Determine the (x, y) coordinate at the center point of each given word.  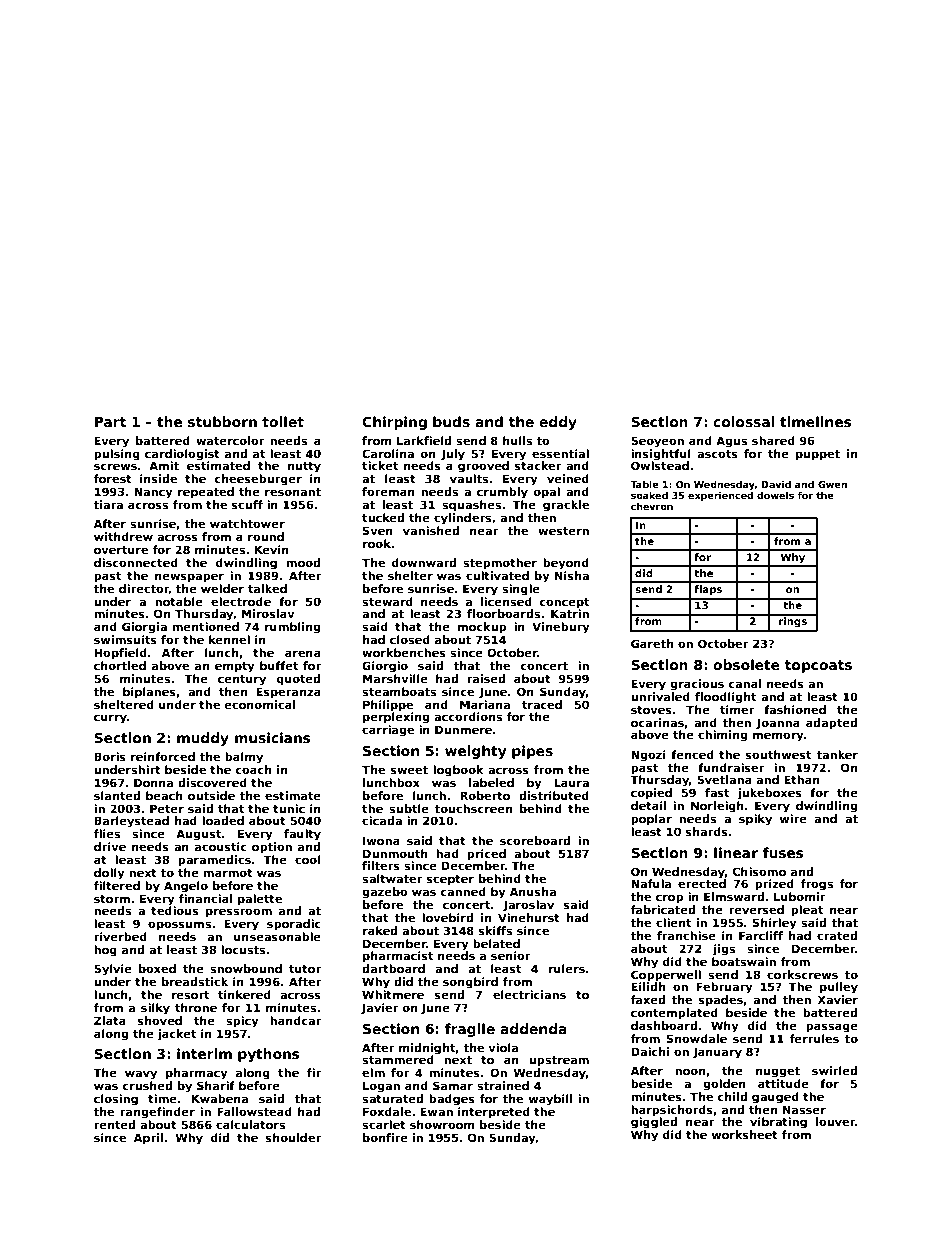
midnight (427, 1049)
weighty (475, 752)
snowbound (246, 968)
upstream (559, 1061)
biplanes (149, 693)
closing (116, 1100)
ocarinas (657, 722)
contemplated (674, 1014)
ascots (717, 454)
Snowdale (697, 1038)
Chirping (394, 423)
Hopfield (120, 654)
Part (110, 422)
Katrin (570, 613)
